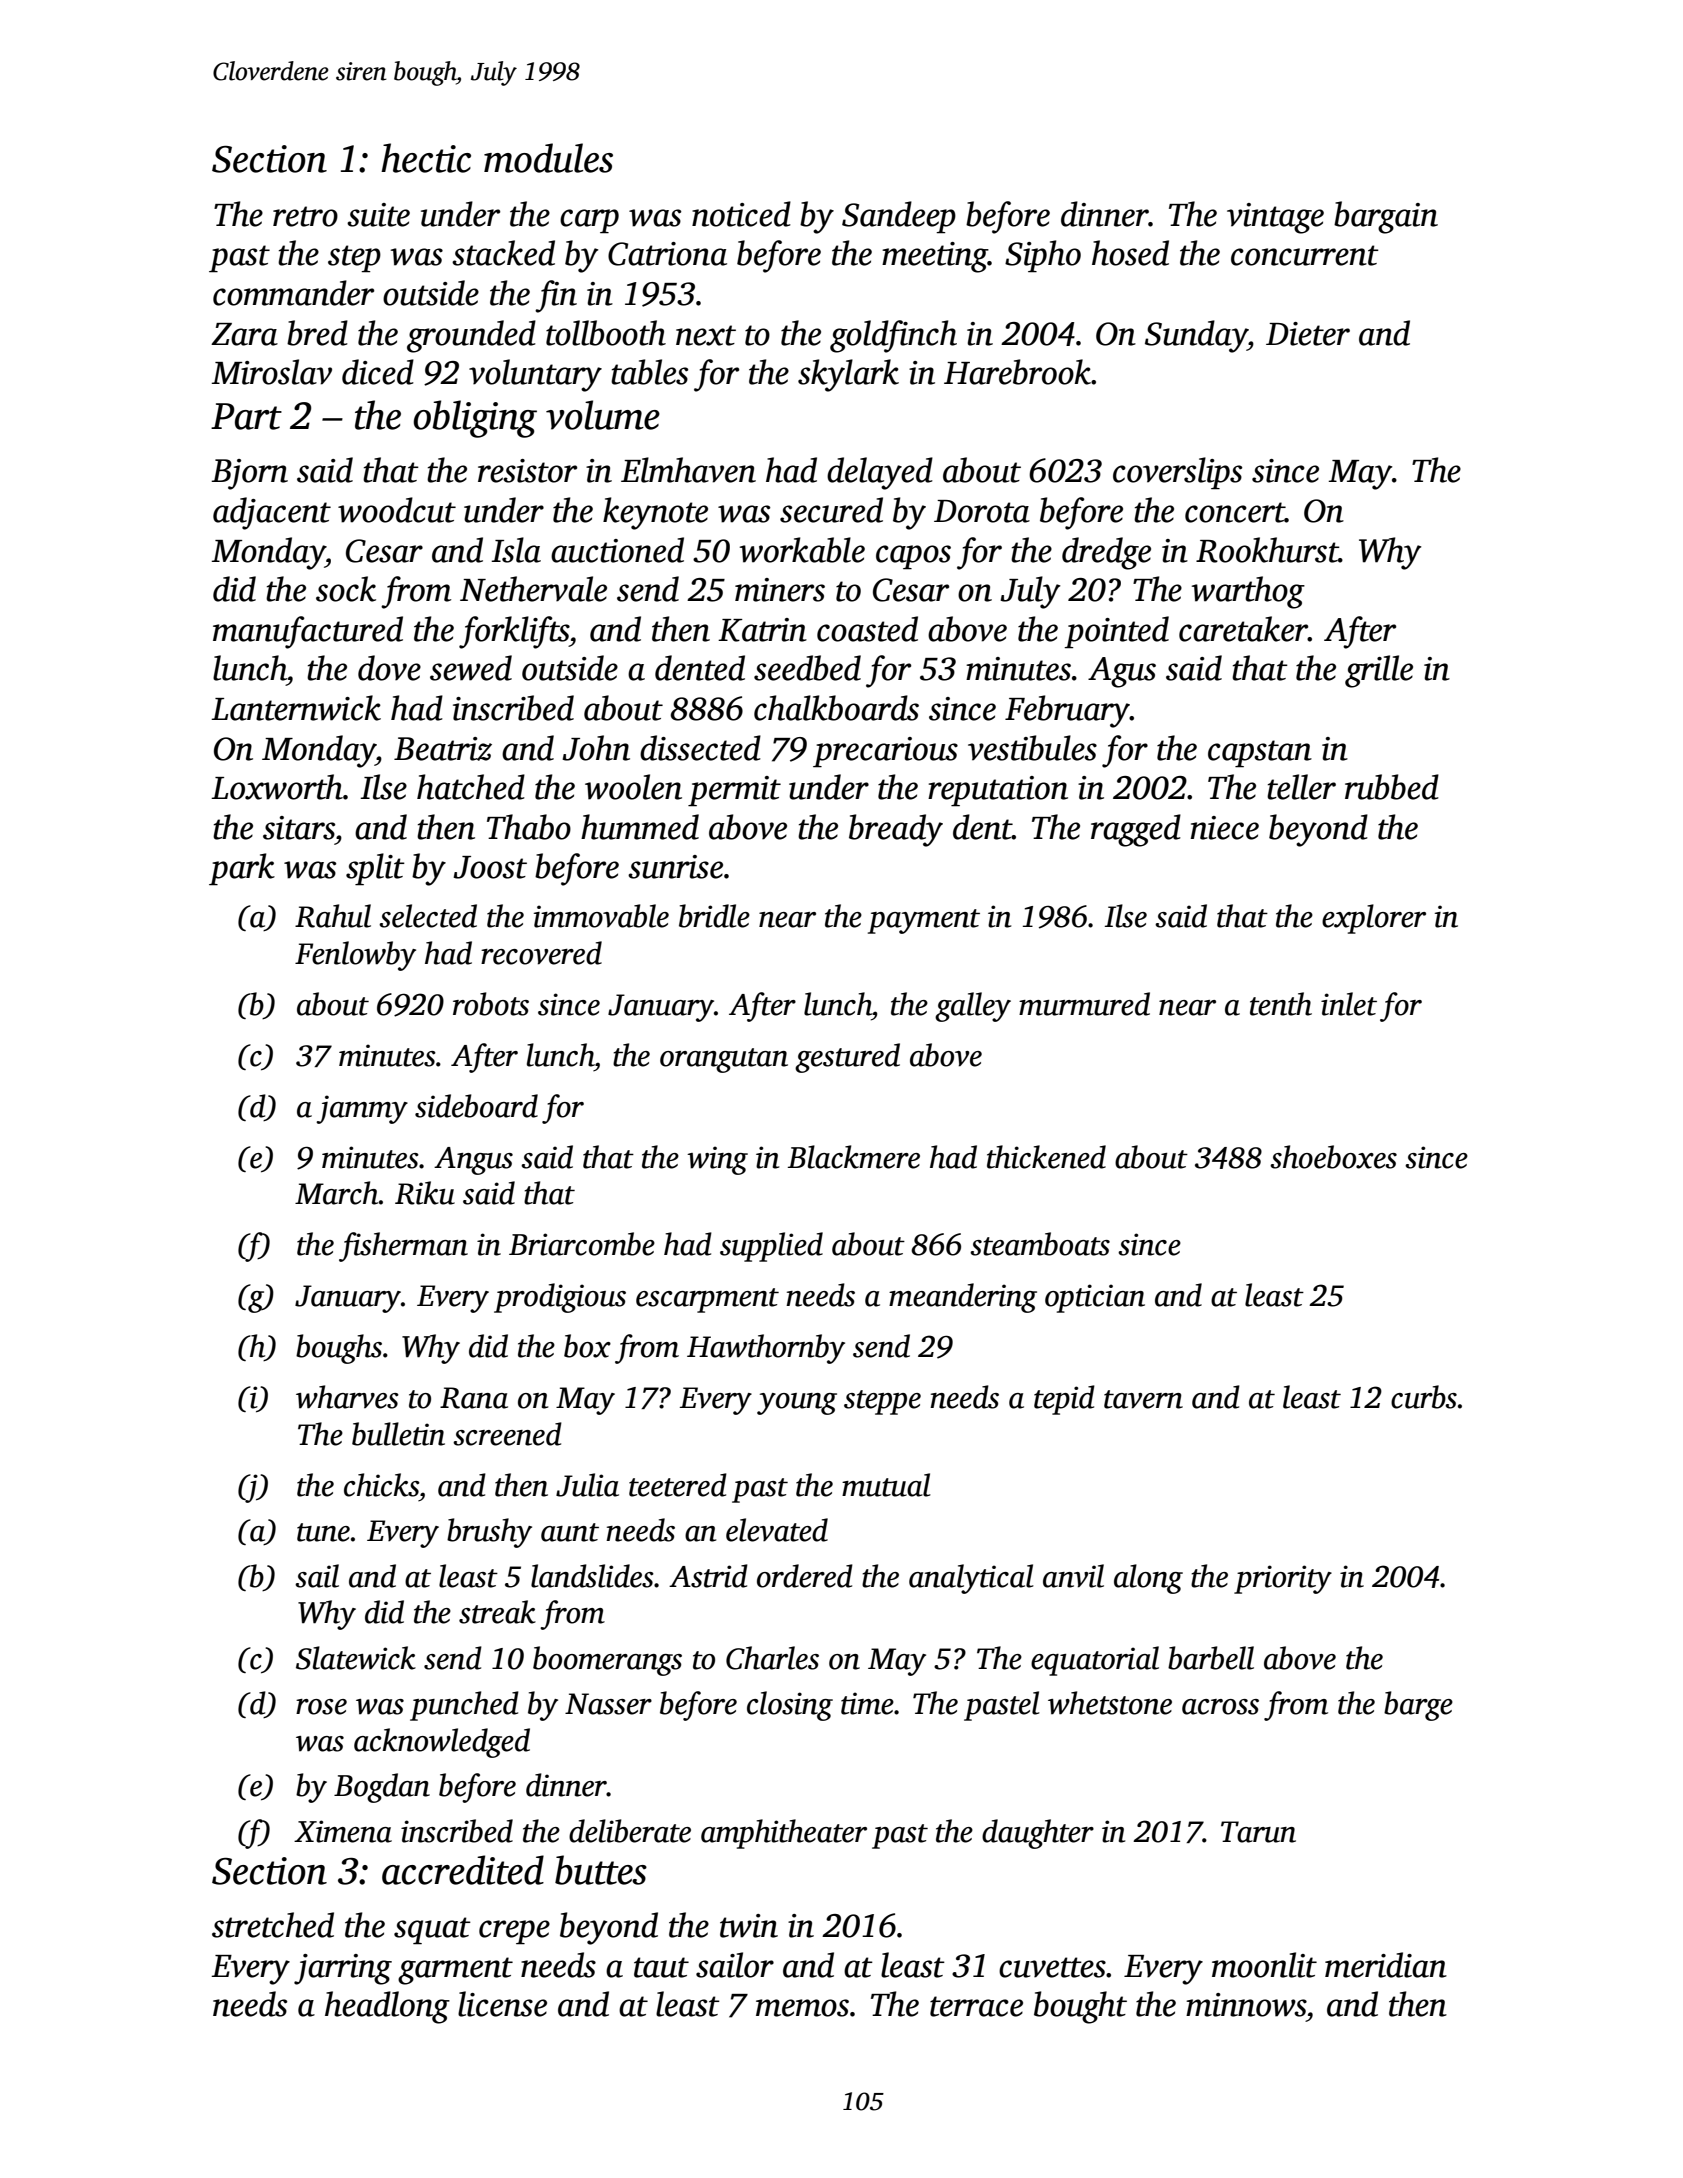  What do you see at coordinates (323, 1532) in the document?
I see `tune` at bounding box center [323, 1532].
